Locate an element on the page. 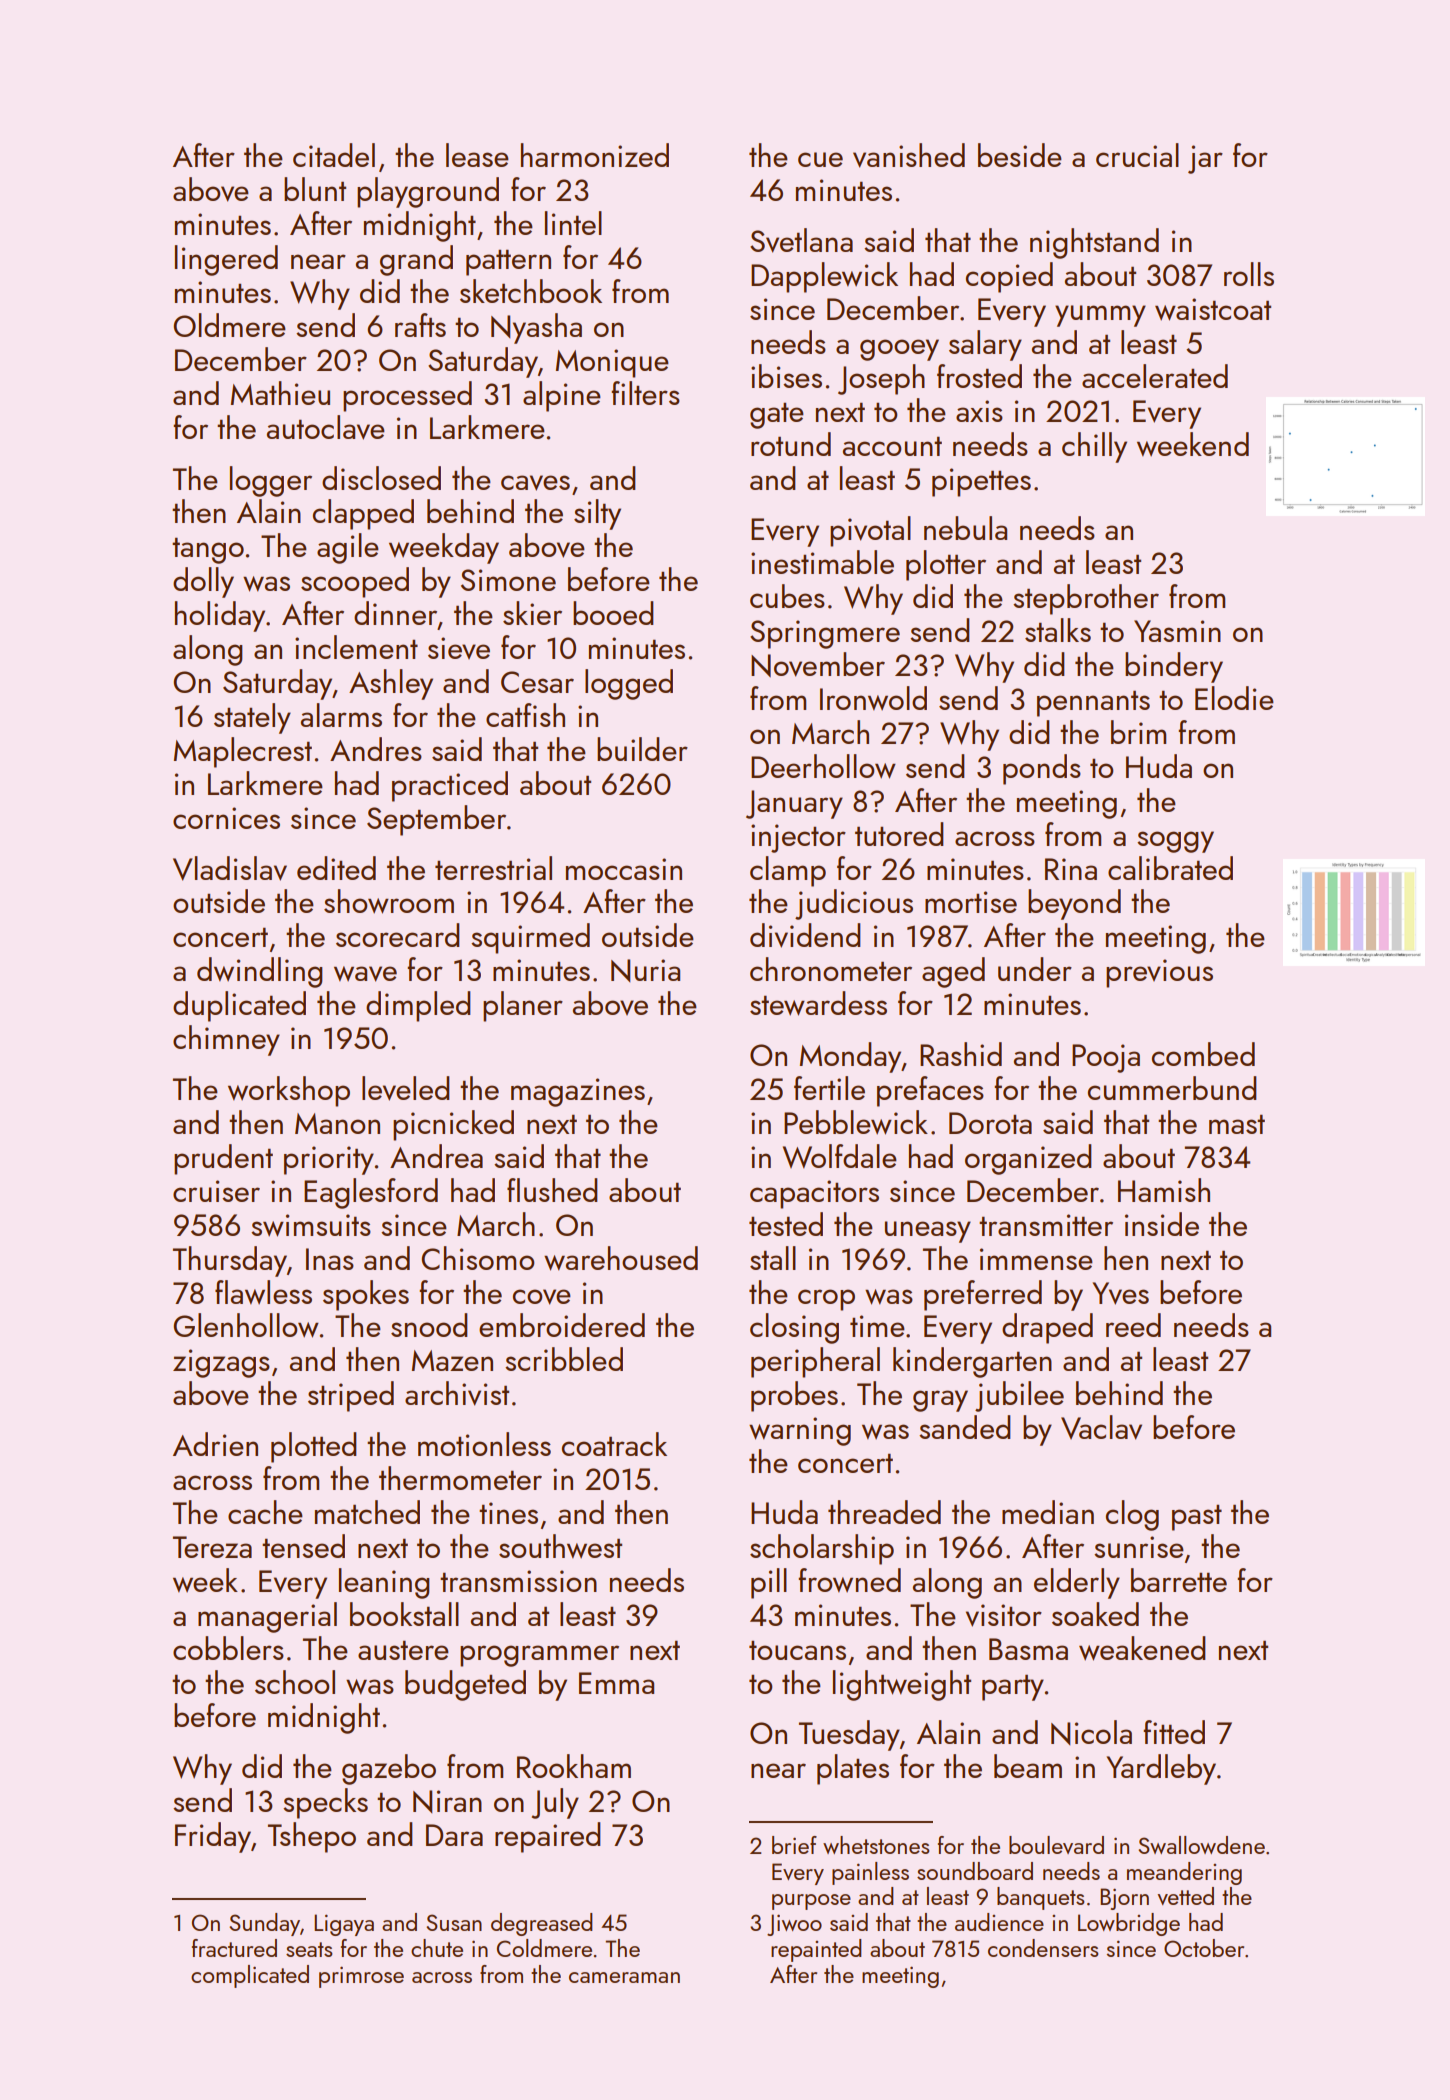 Image resolution: width=1450 pixels, height=2100 pixels. Emma is located at coordinates (616, 1683).
